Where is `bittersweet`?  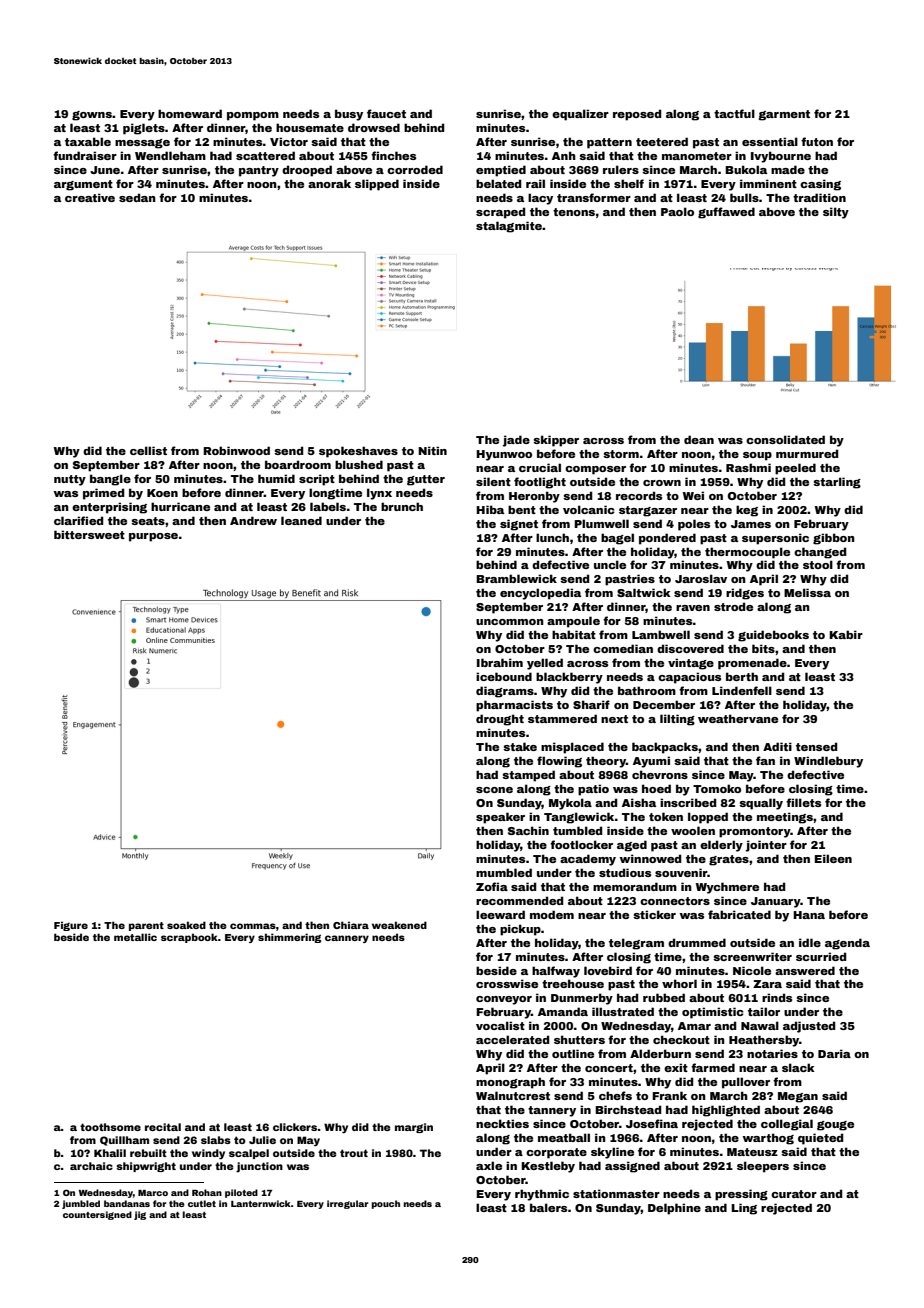 bittersweet is located at coordinates (89, 534).
